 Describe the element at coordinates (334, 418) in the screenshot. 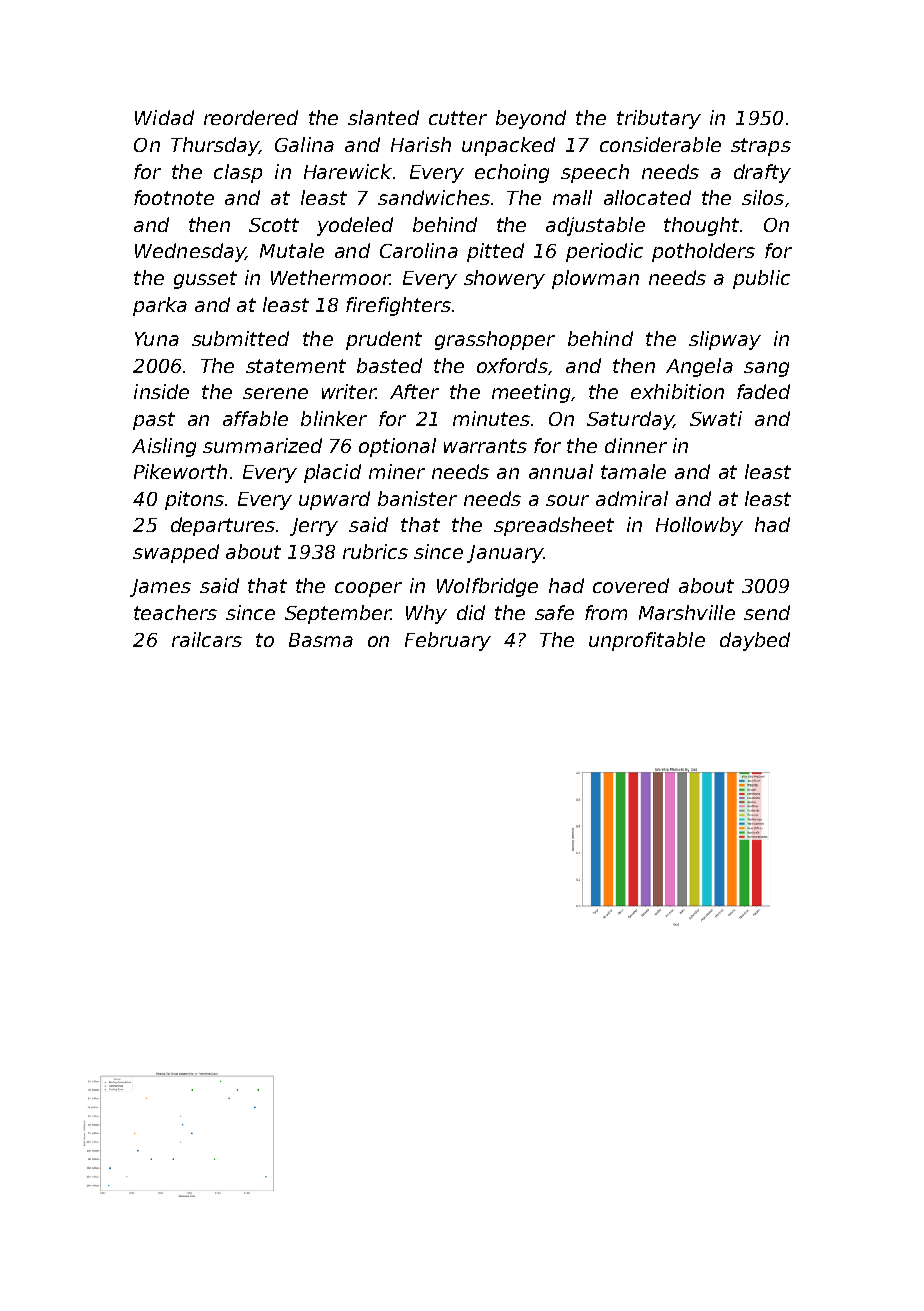

I see `blinker` at that location.
